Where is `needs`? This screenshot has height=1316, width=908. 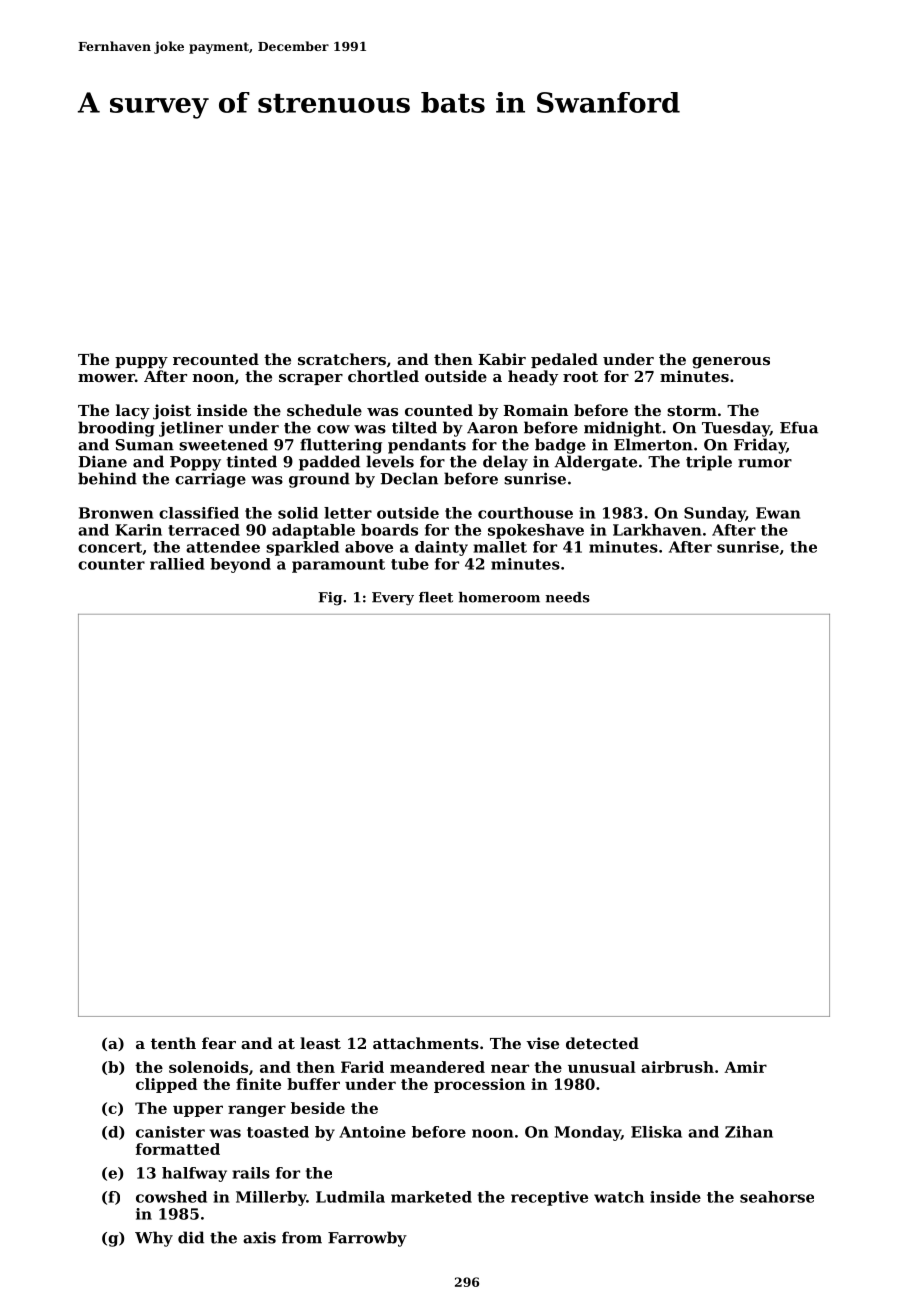 needs is located at coordinates (568, 597).
